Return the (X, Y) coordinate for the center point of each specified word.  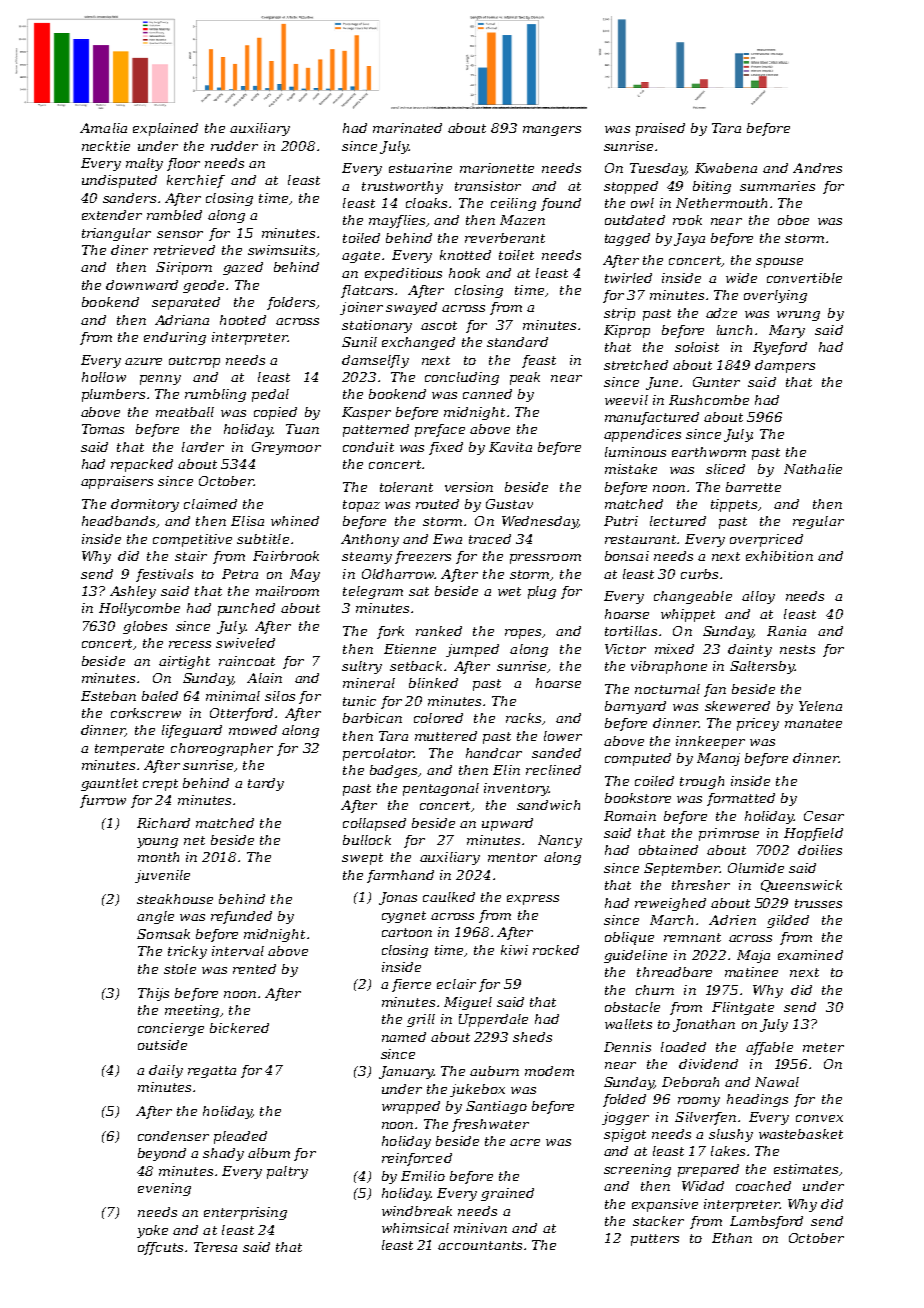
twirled (628, 278)
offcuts (160, 1248)
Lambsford (766, 1222)
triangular (116, 234)
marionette (497, 168)
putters (655, 1240)
